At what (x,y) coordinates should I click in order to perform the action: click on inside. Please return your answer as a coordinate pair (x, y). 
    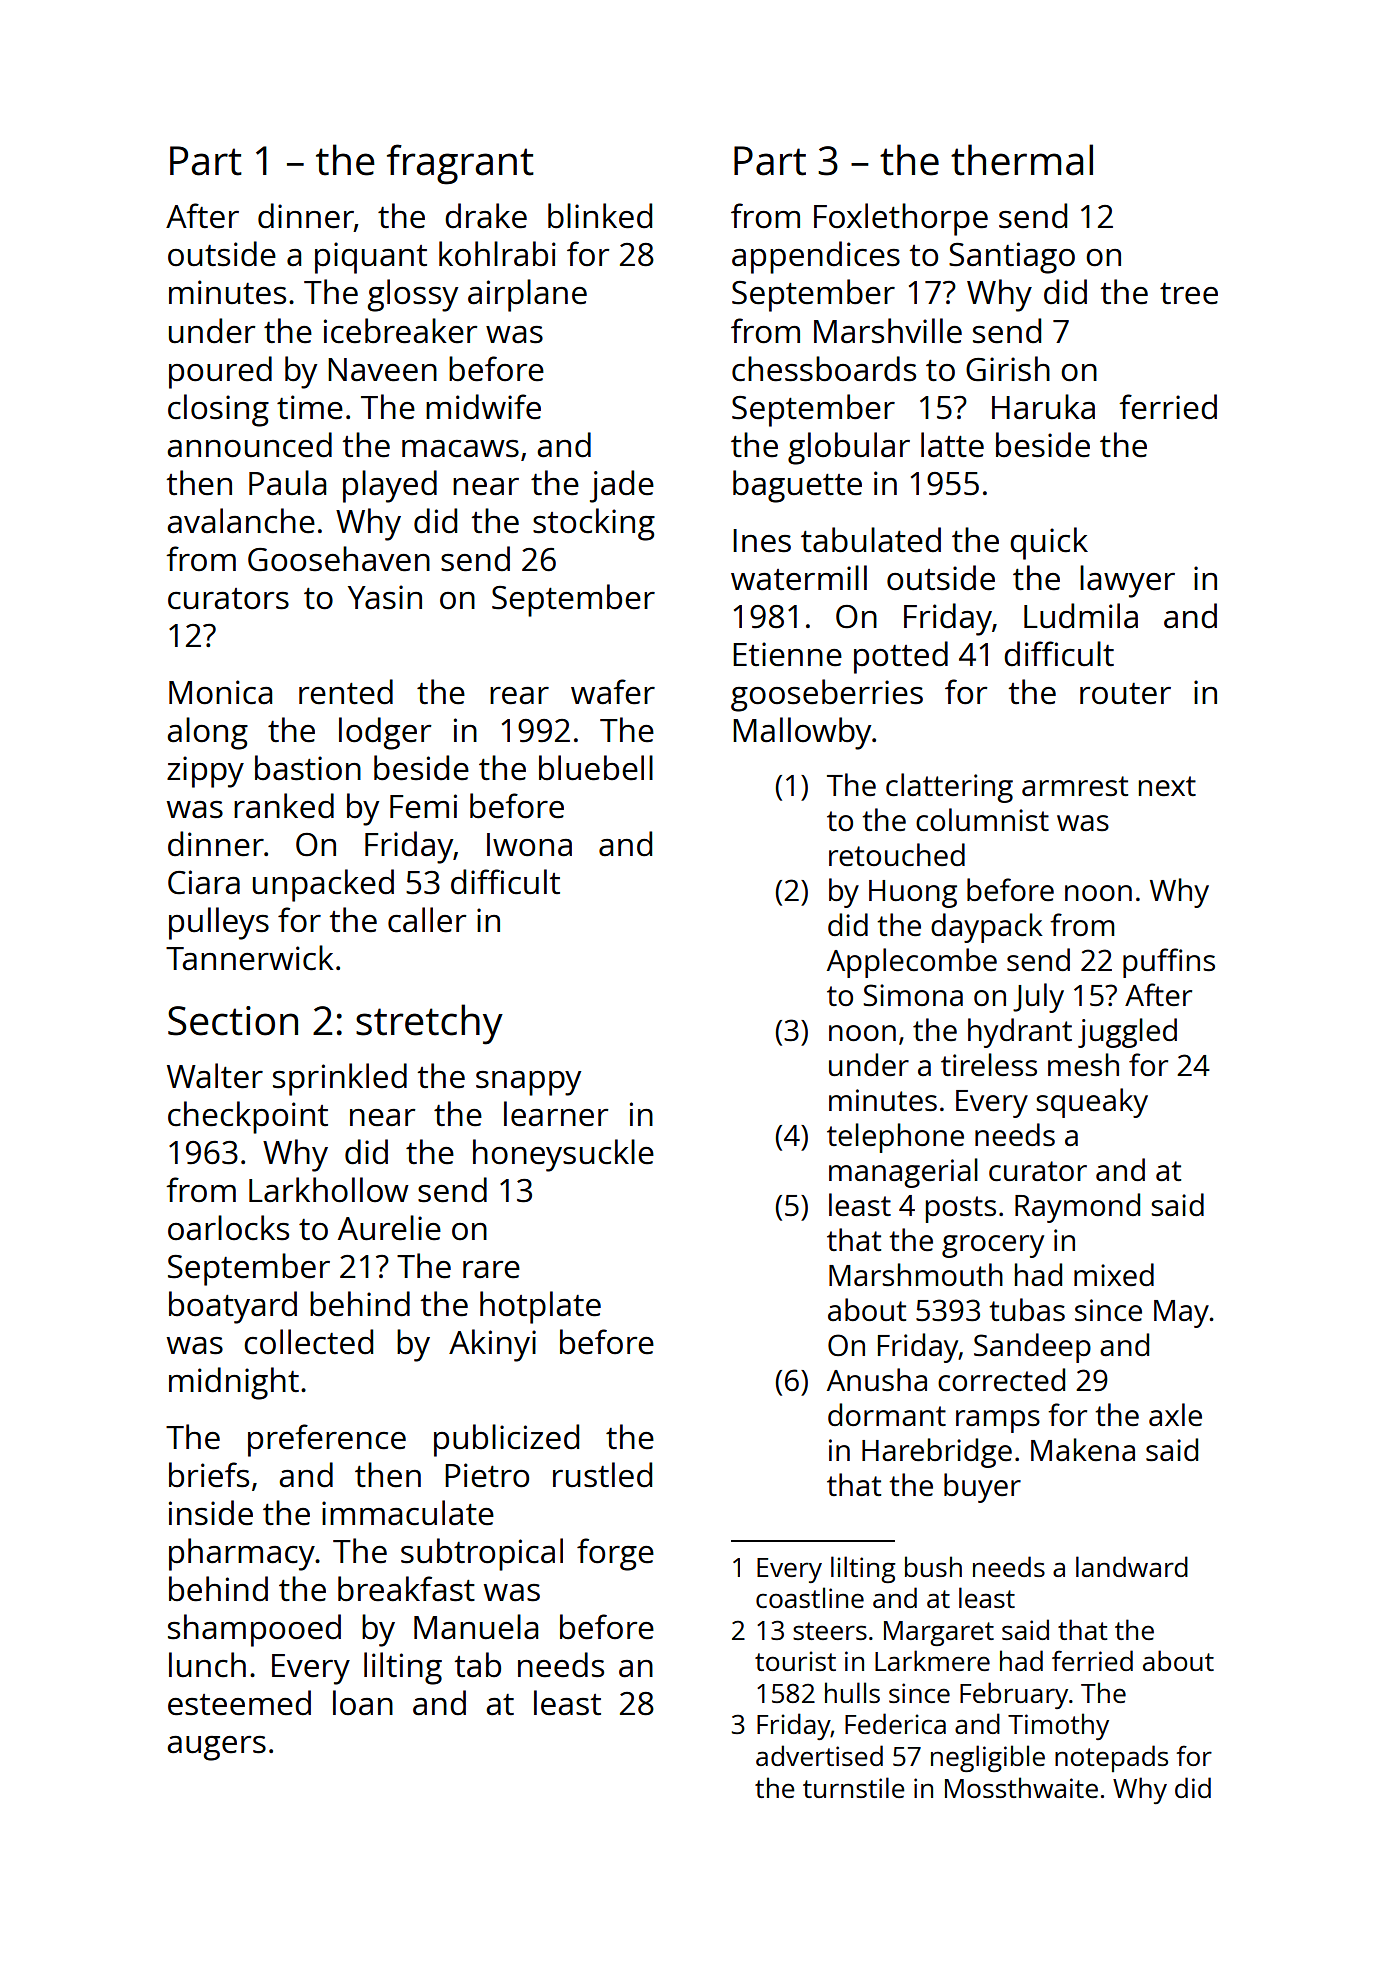
    Looking at the image, I should click on (211, 1513).
